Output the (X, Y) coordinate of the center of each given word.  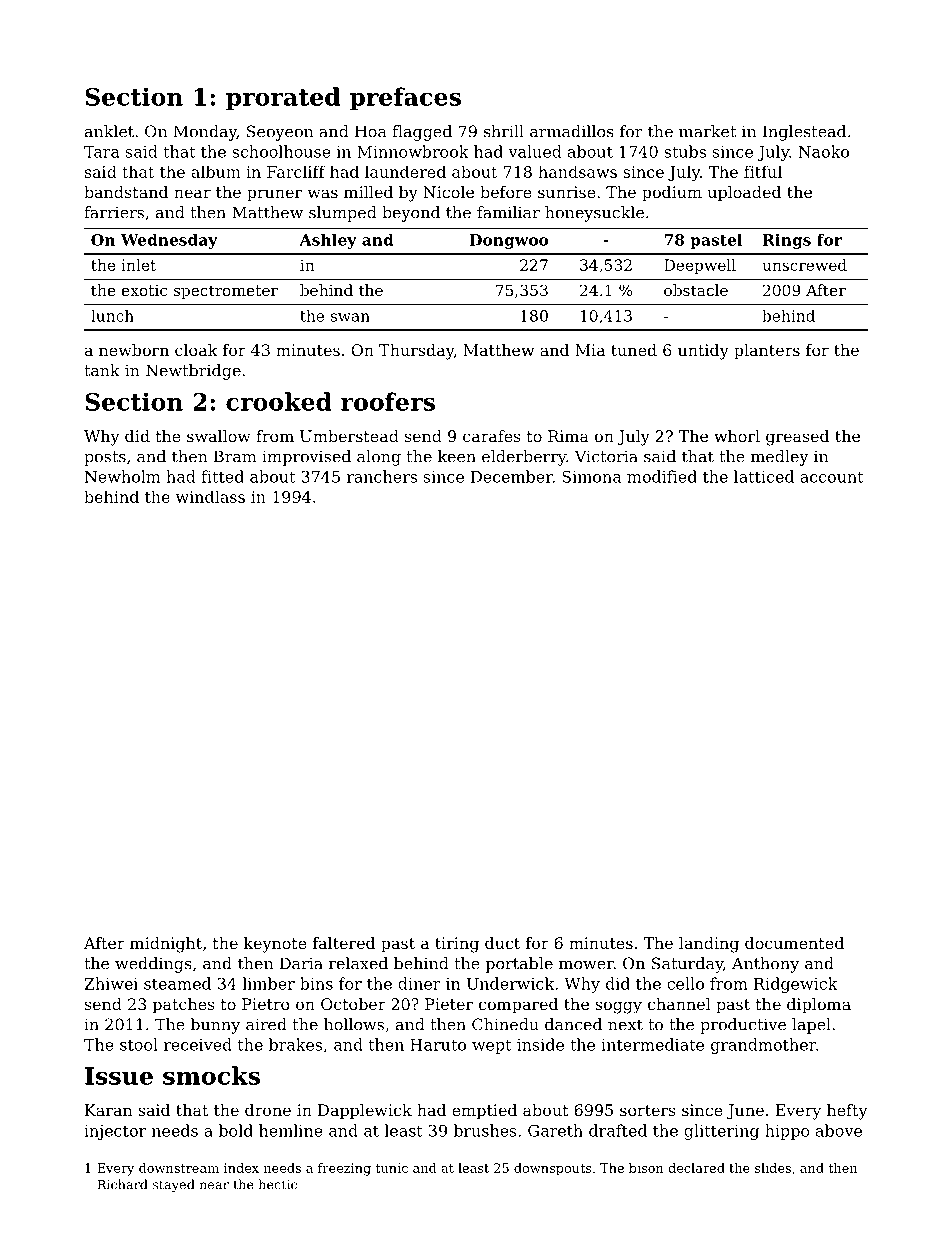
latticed (764, 476)
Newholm (122, 476)
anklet (109, 131)
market (707, 131)
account (832, 477)
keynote (275, 945)
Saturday (687, 965)
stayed (174, 1185)
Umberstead (349, 436)
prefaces (405, 99)
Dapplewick (365, 1112)
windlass (210, 496)
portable (519, 965)
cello (685, 983)
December (512, 476)
